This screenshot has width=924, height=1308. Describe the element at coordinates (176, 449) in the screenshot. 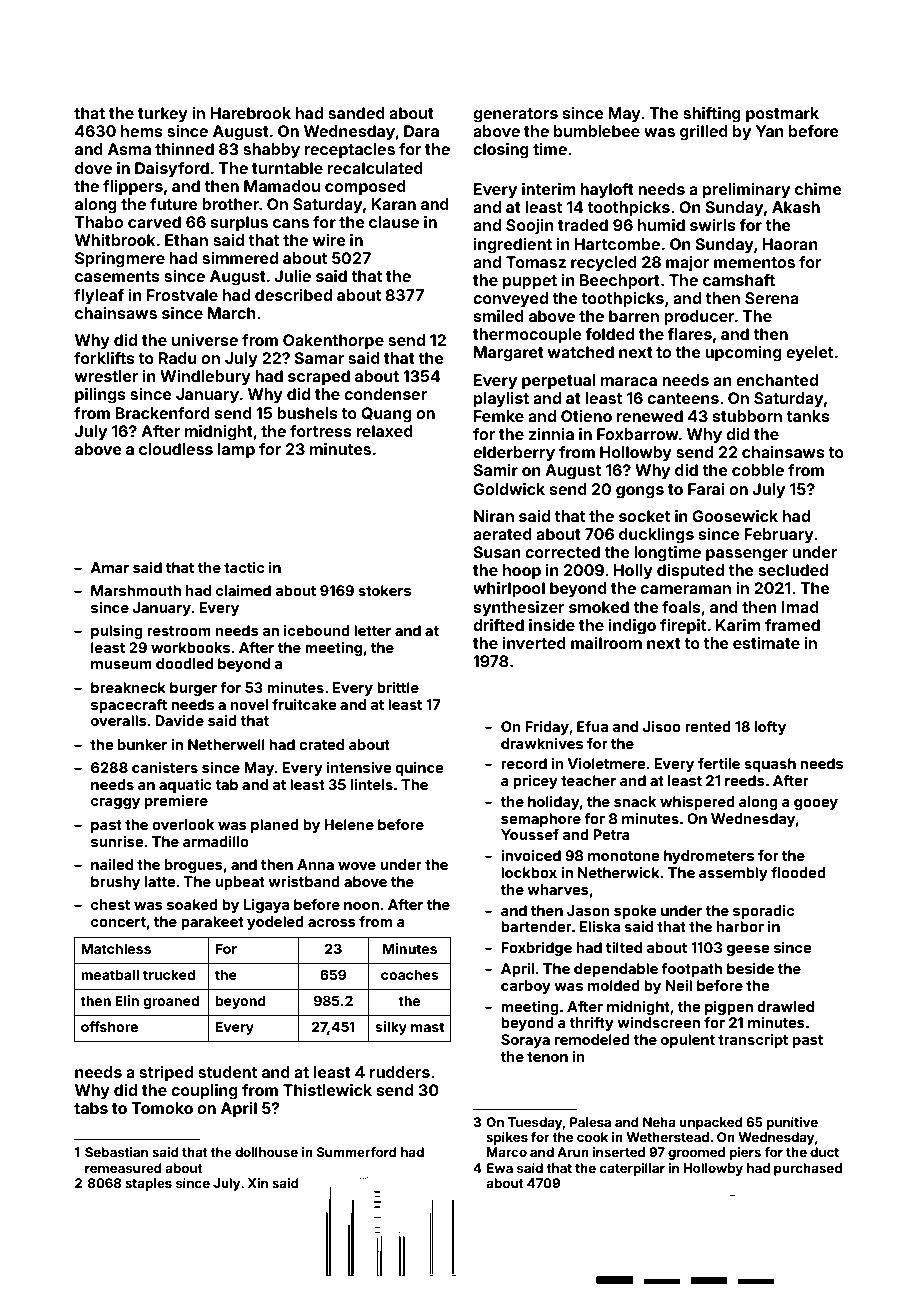

I see `cloudless` at that location.
